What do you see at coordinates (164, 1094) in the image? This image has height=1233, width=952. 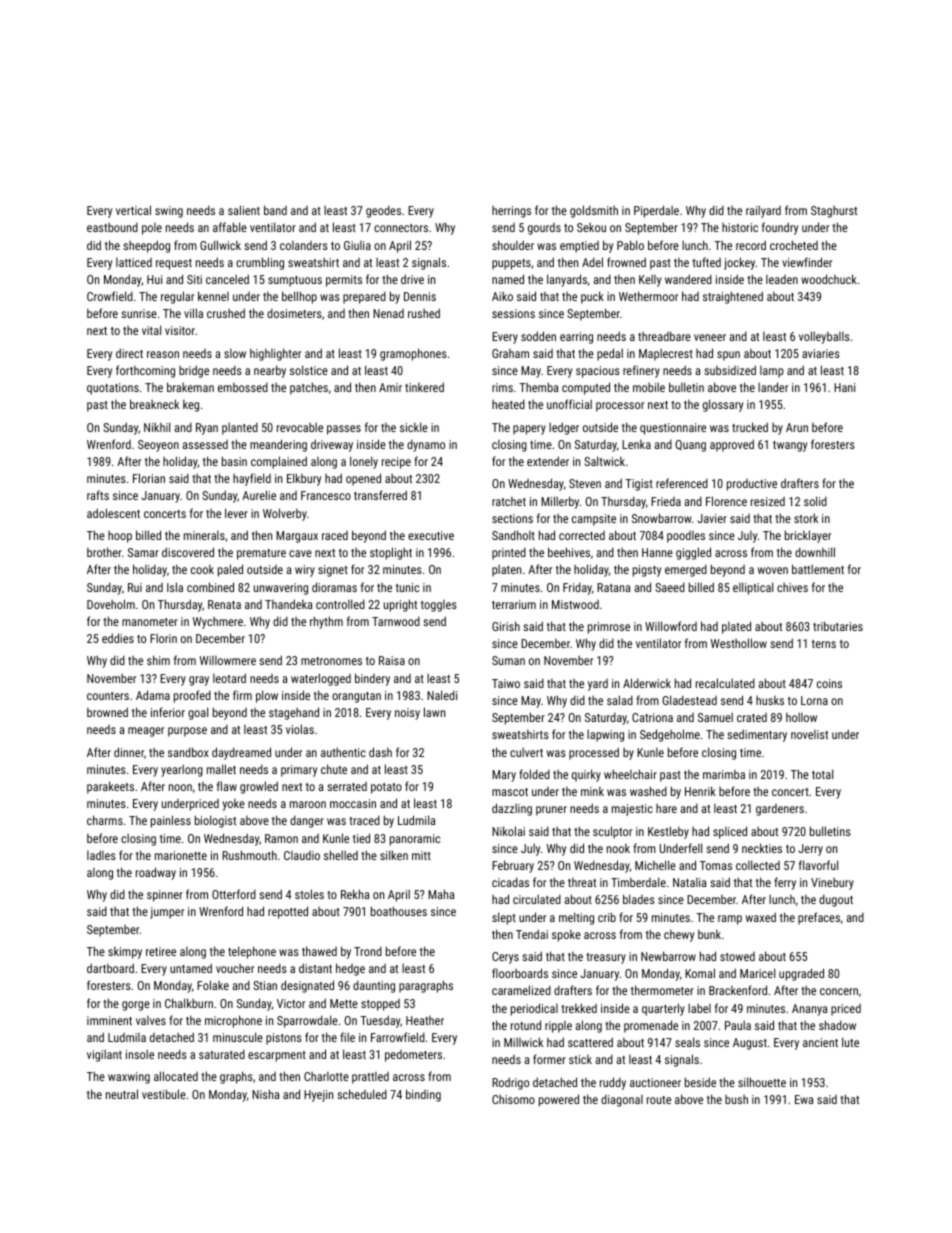 I see `vestibule` at bounding box center [164, 1094].
